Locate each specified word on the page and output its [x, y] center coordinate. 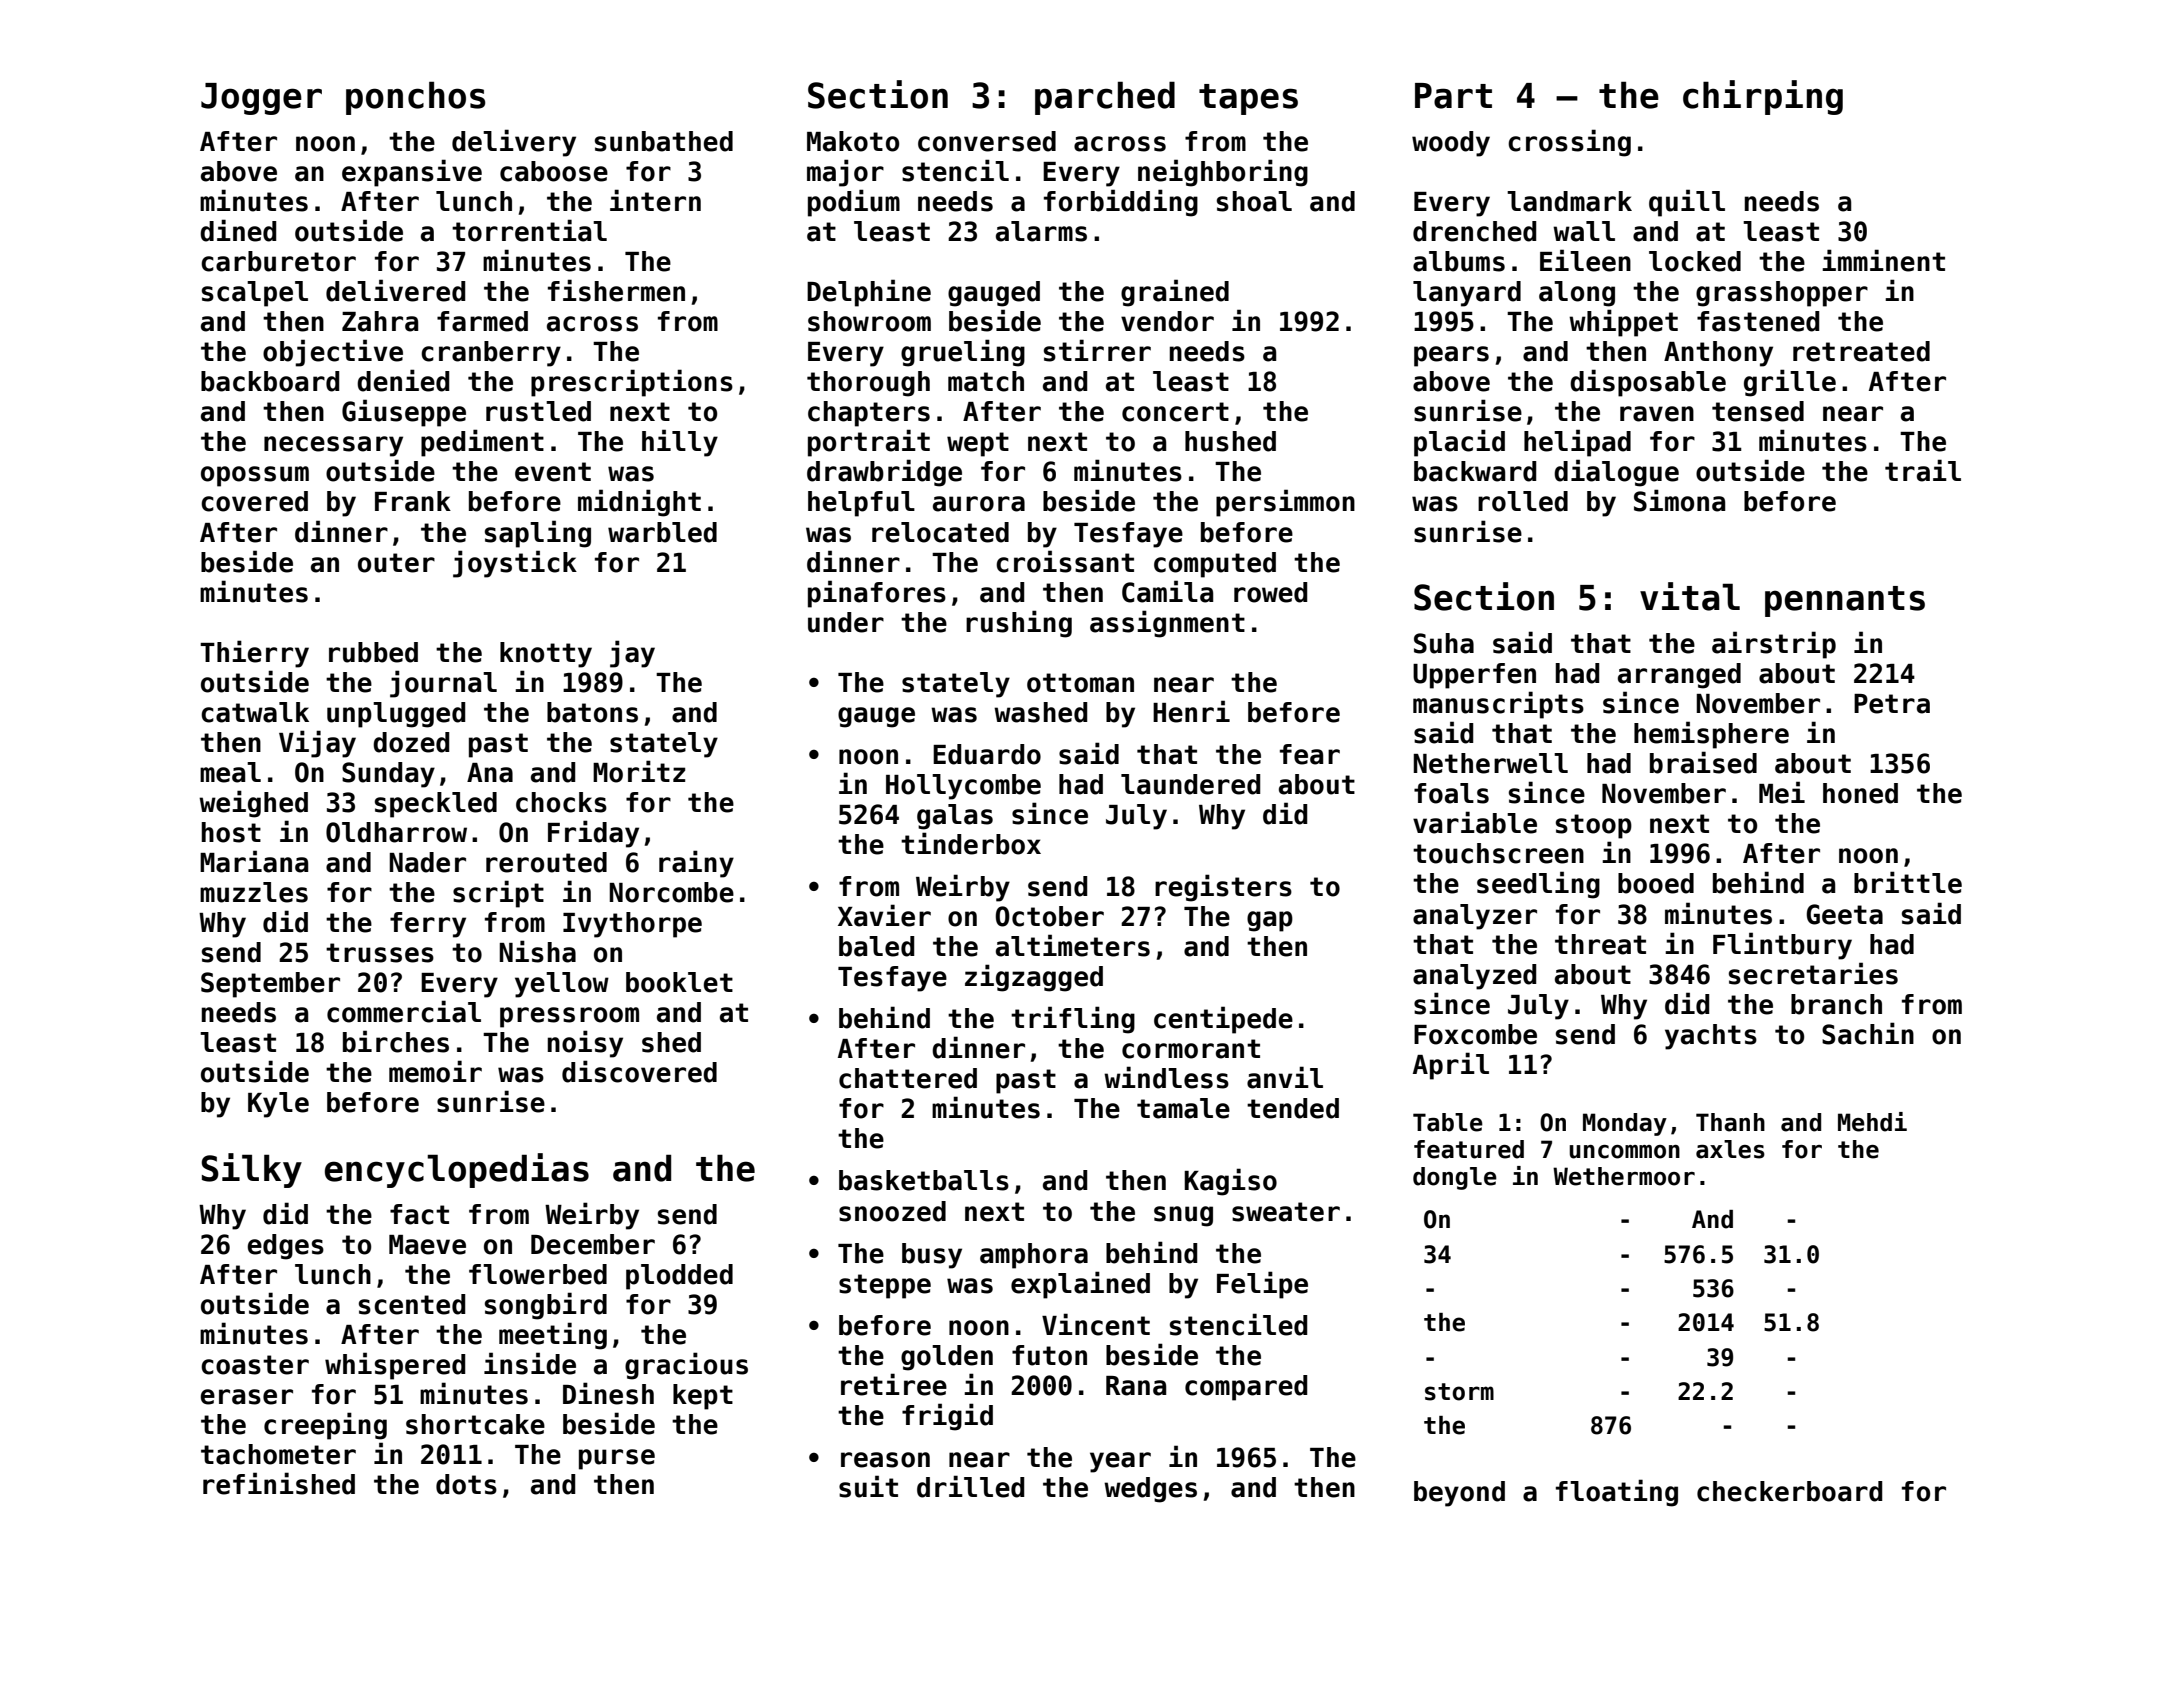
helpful [861, 504]
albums [1459, 261]
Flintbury [1782, 946]
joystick [515, 564]
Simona [1679, 500]
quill [1687, 203]
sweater [1286, 1212]
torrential [529, 230]
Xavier [884, 915]
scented [412, 1304]
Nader [427, 862]
